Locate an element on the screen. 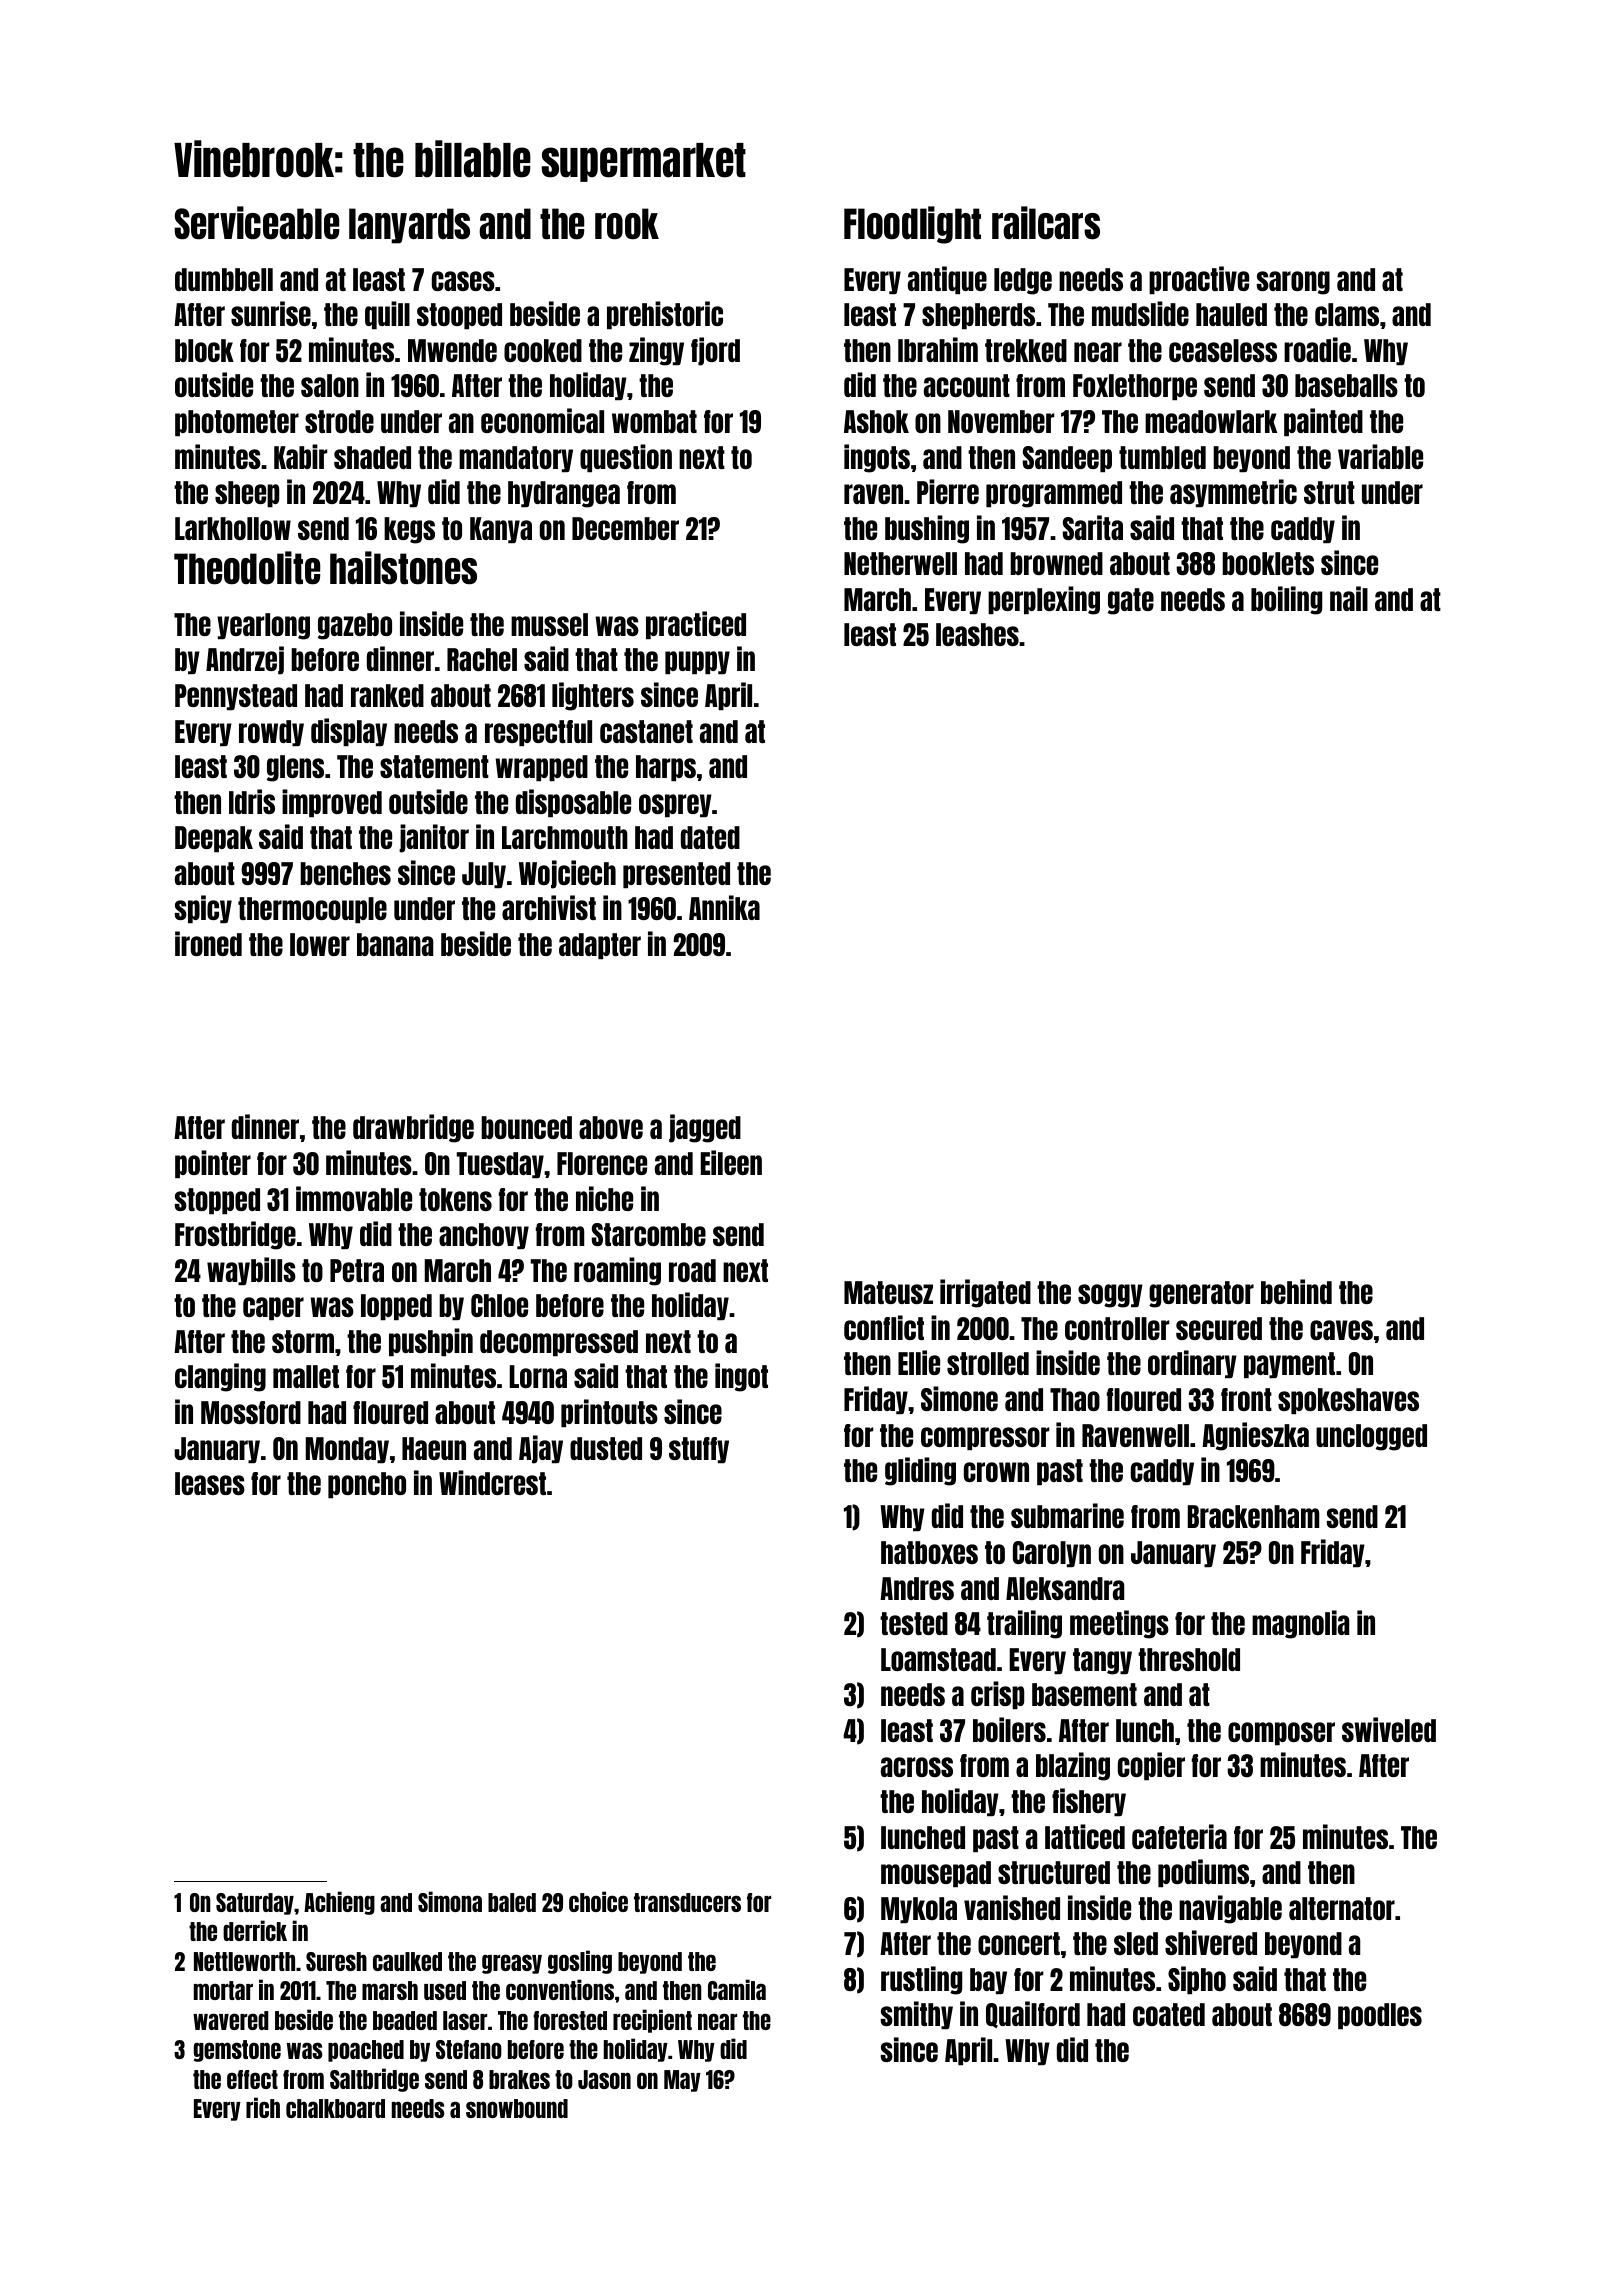 The width and height of the screenshot is (1620, 2292). swiveled is located at coordinates (1389, 1729).
